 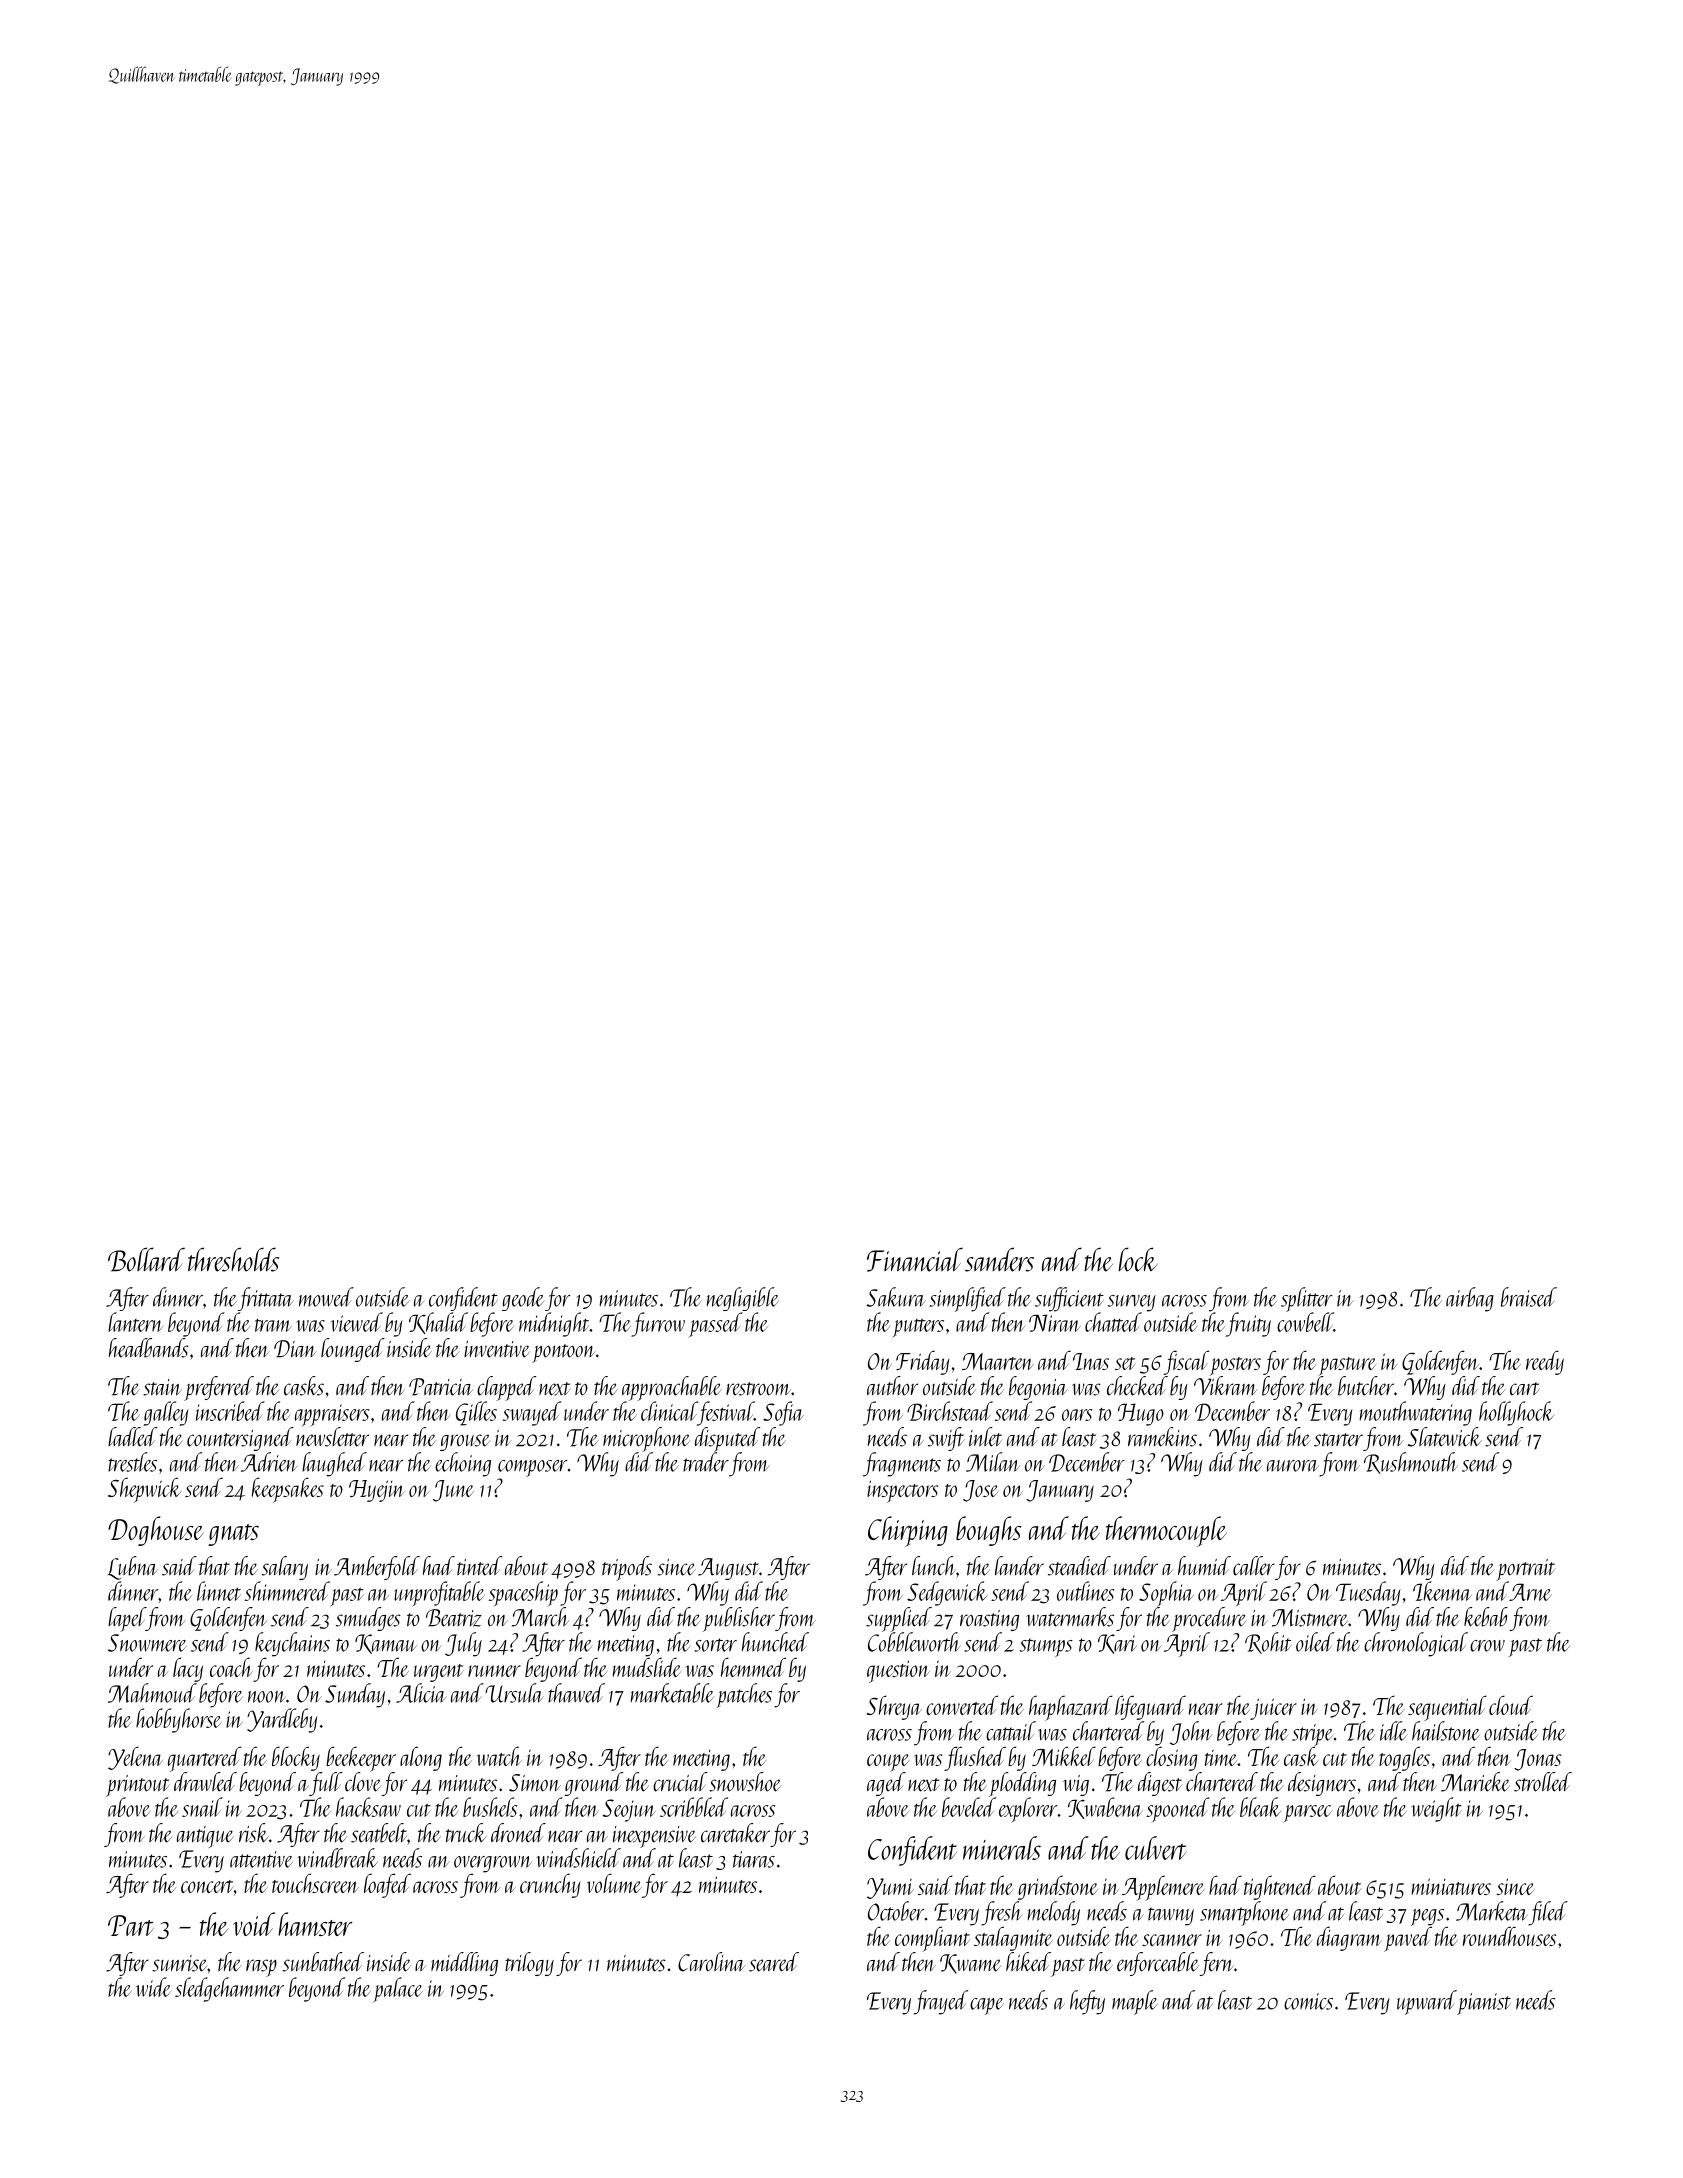 What do you see at coordinates (1046, 1647) in the image?
I see `stumps` at bounding box center [1046, 1647].
